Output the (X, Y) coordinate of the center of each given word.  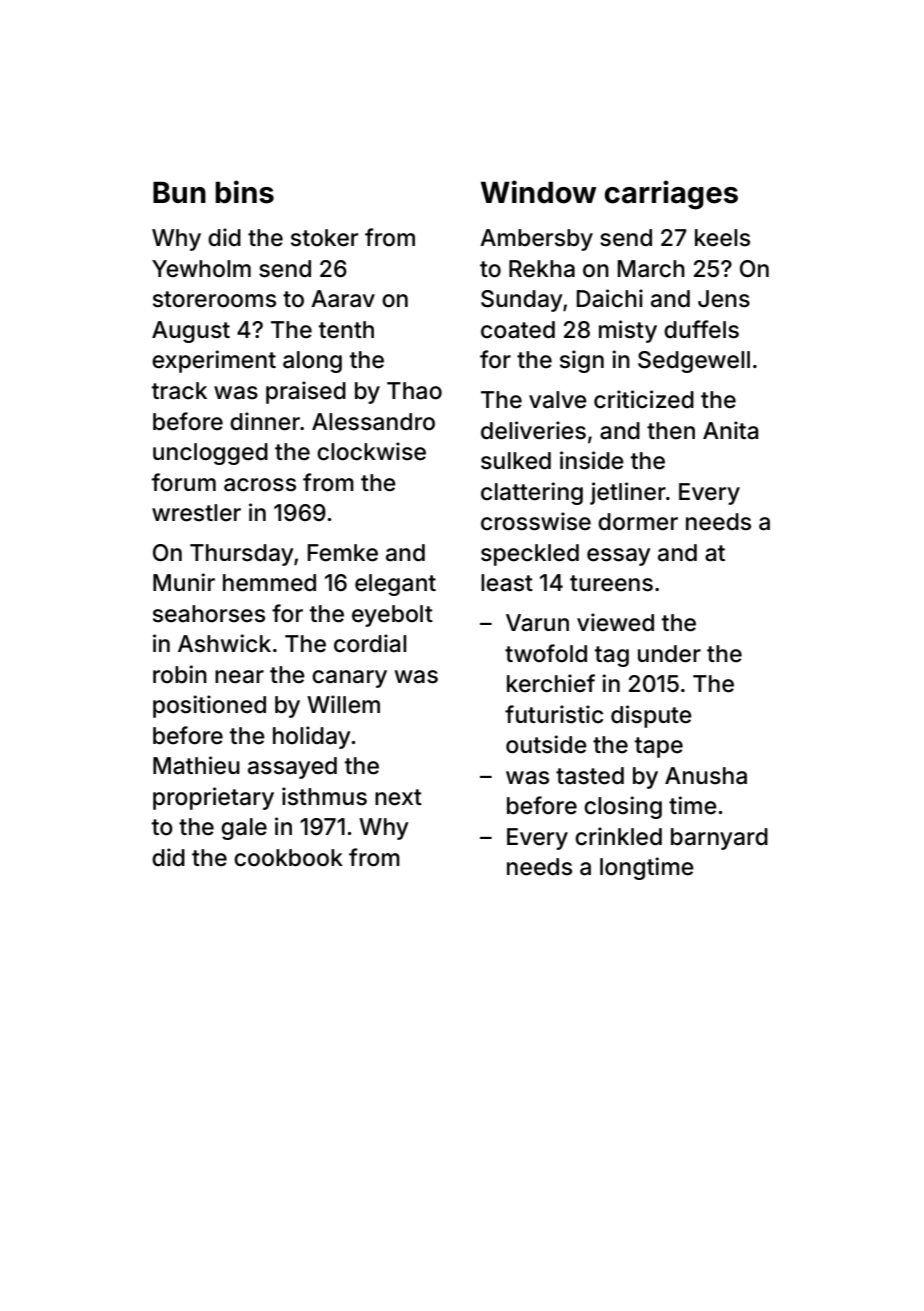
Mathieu (196, 765)
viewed (615, 622)
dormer (638, 522)
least (507, 583)
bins (244, 192)
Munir (184, 582)
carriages (671, 195)
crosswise (536, 521)
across (260, 485)
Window (539, 192)
